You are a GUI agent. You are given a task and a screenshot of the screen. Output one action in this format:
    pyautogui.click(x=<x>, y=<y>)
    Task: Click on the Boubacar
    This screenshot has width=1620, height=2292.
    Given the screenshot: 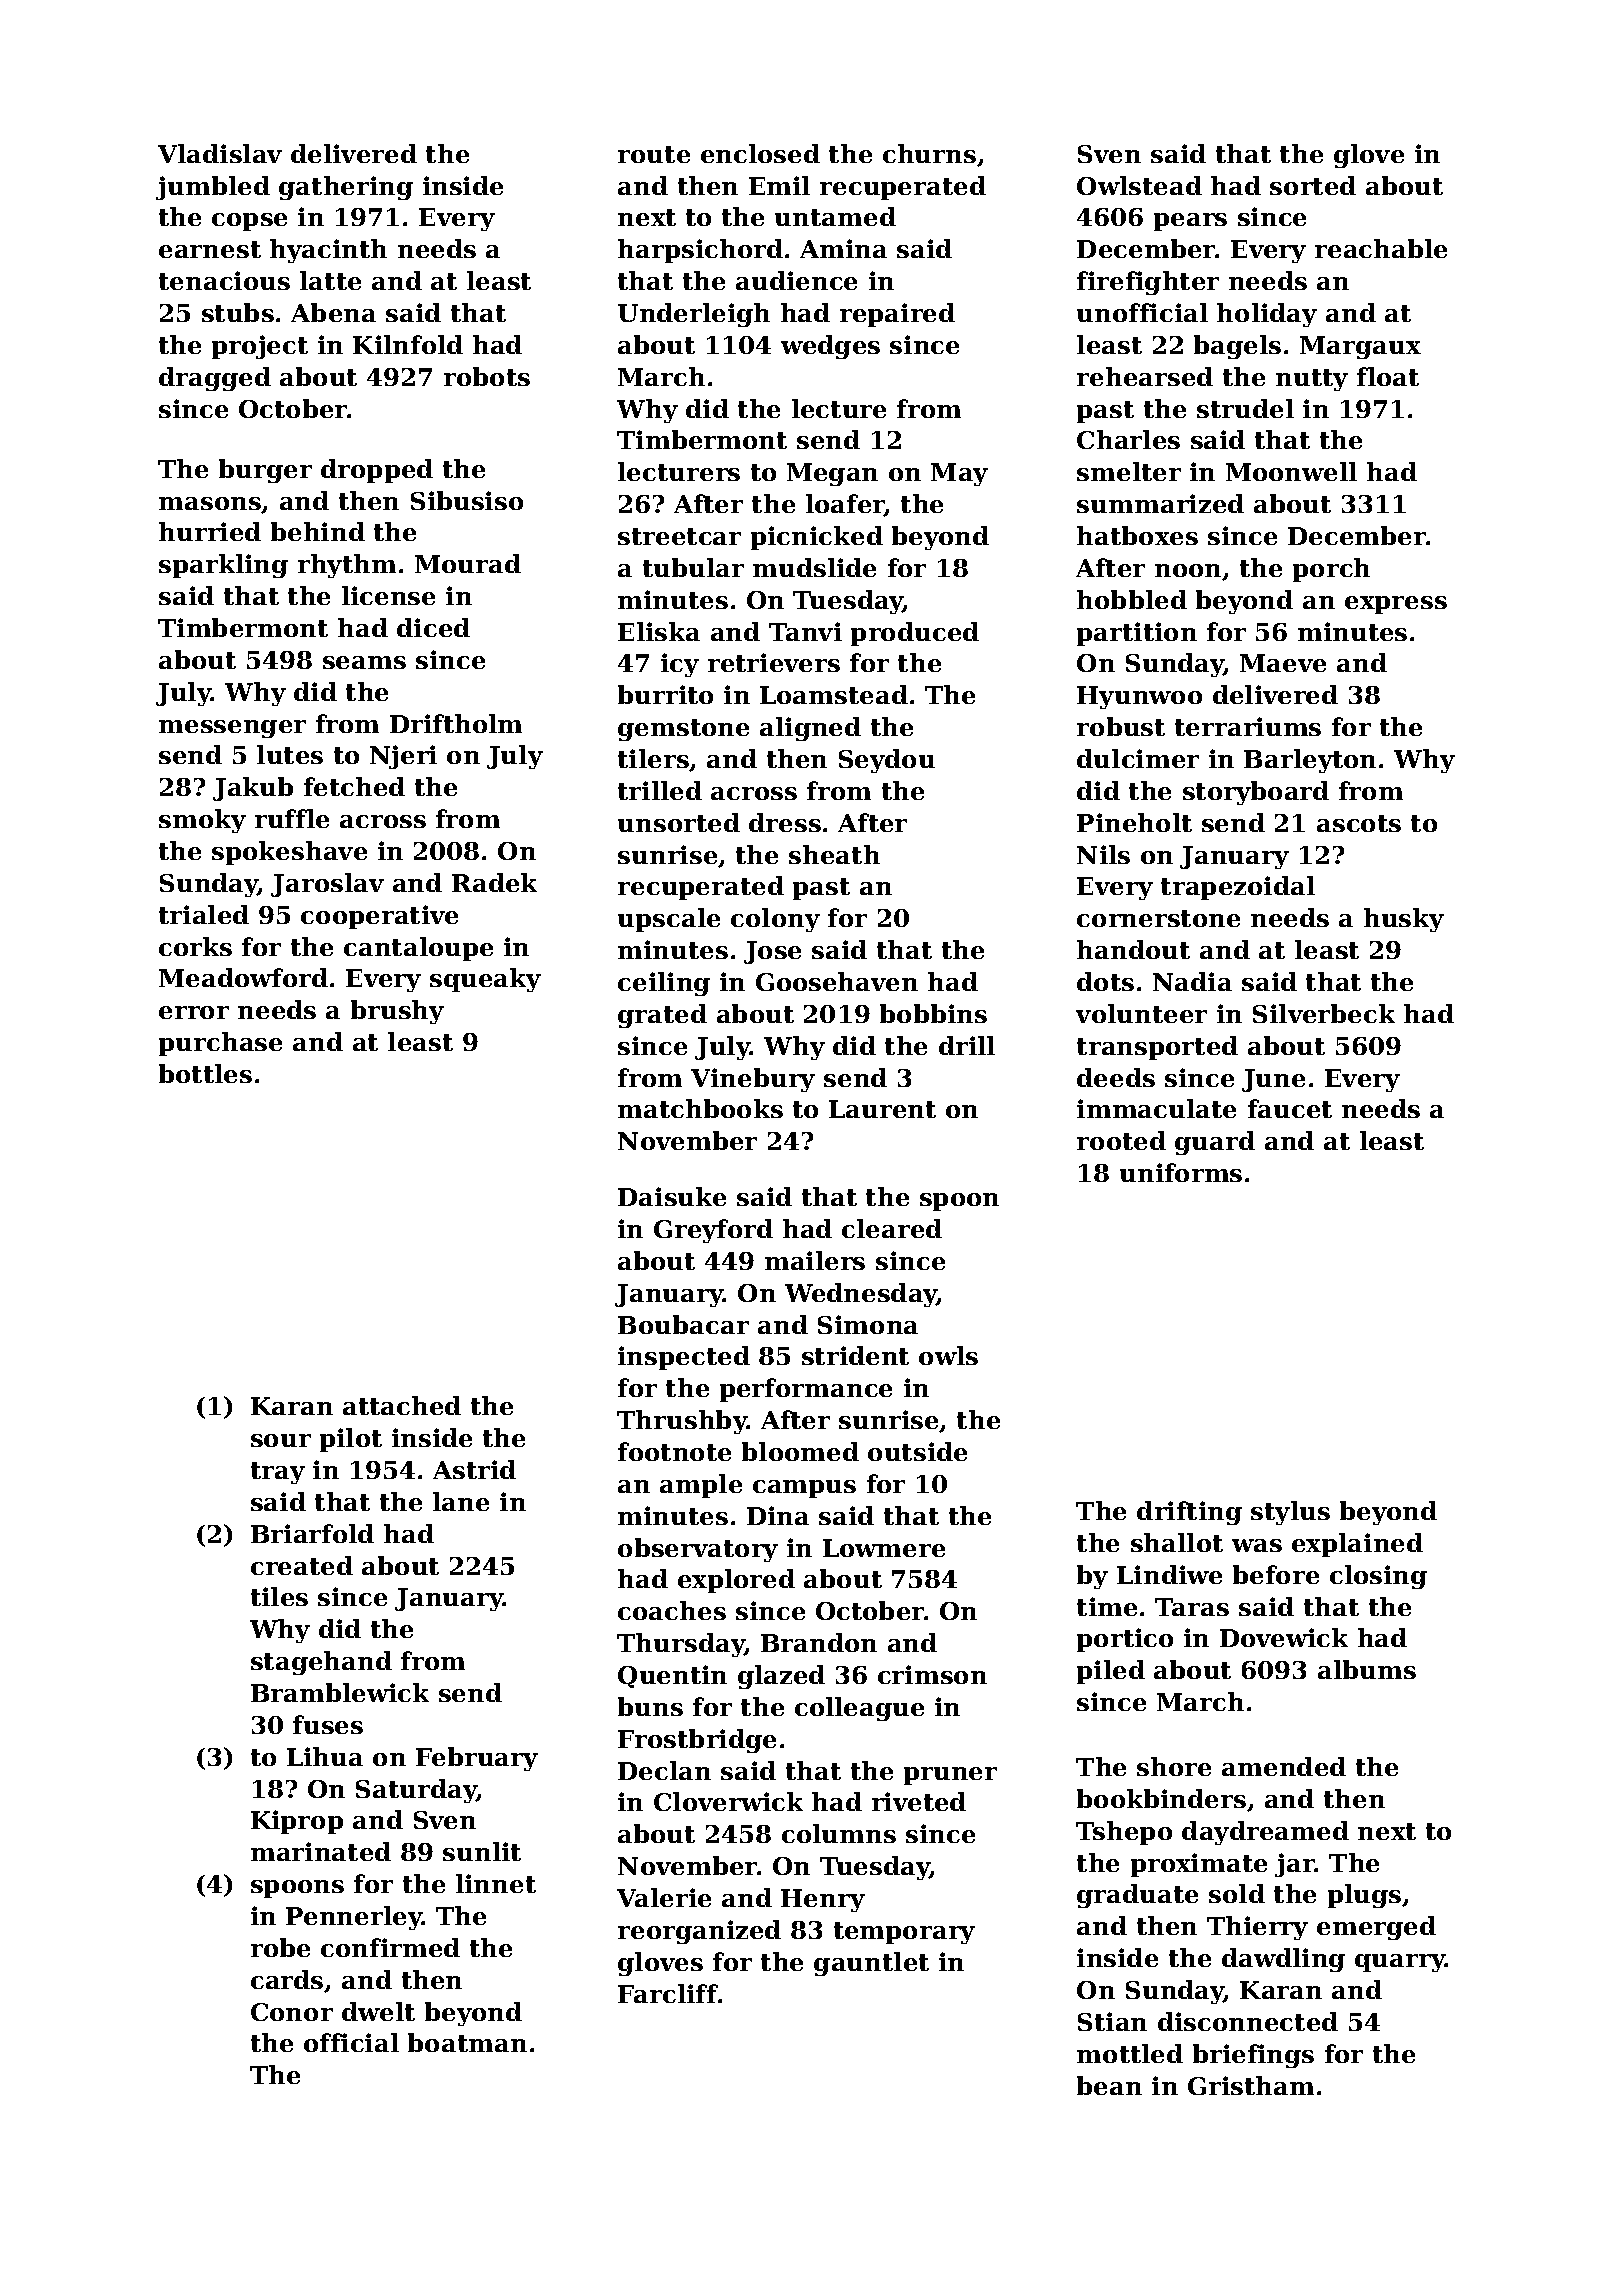 What is the action you would take?
    pyautogui.click(x=683, y=1324)
